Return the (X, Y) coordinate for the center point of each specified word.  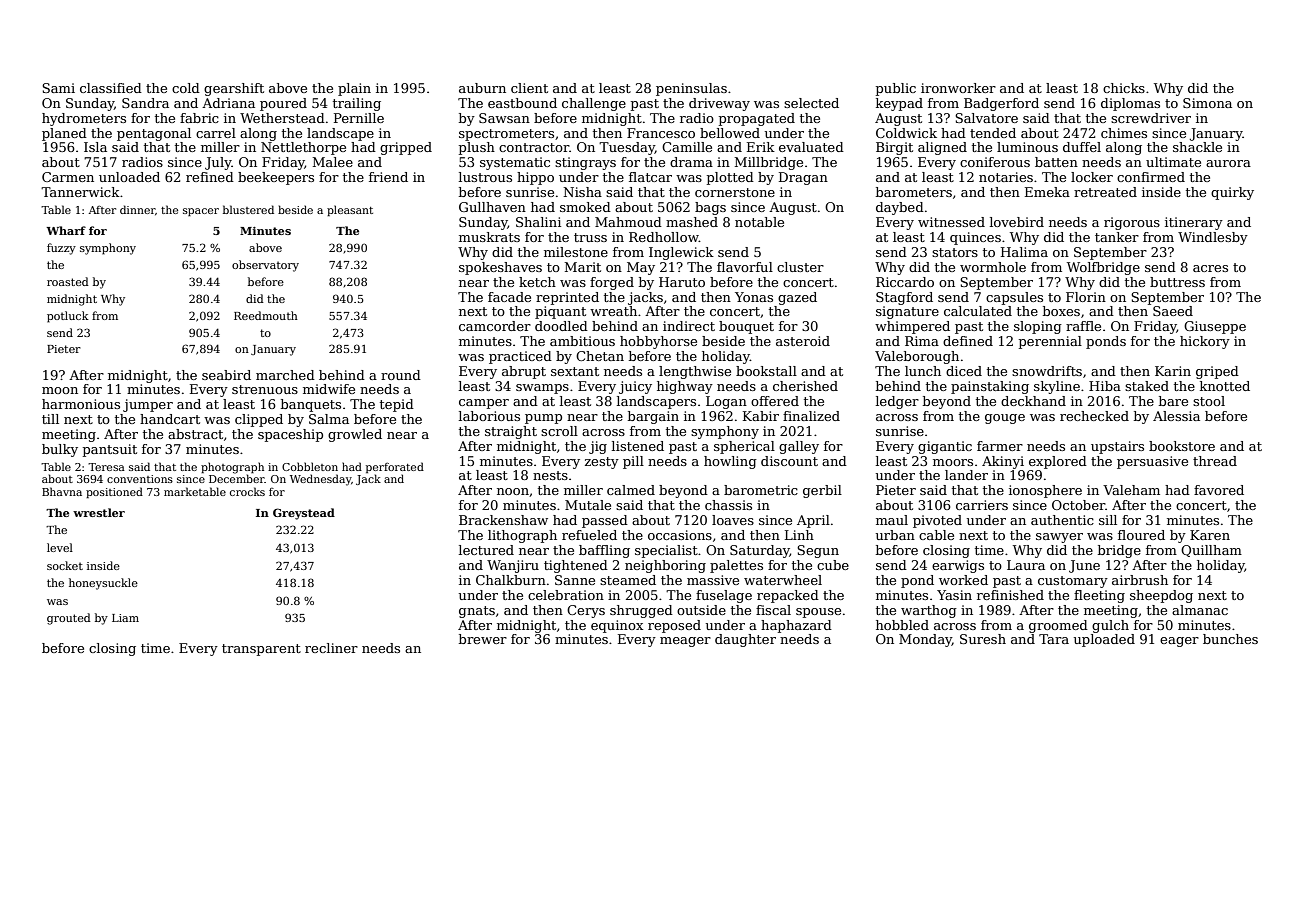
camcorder (495, 326)
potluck (68, 317)
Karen (1210, 535)
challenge (594, 104)
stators (955, 252)
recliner (331, 648)
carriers (982, 505)
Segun (818, 551)
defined (968, 341)
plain (354, 89)
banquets (311, 405)
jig (598, 447)
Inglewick (681, 253)
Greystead (304, 514)
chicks (1124, 88)
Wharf (66, 230)
